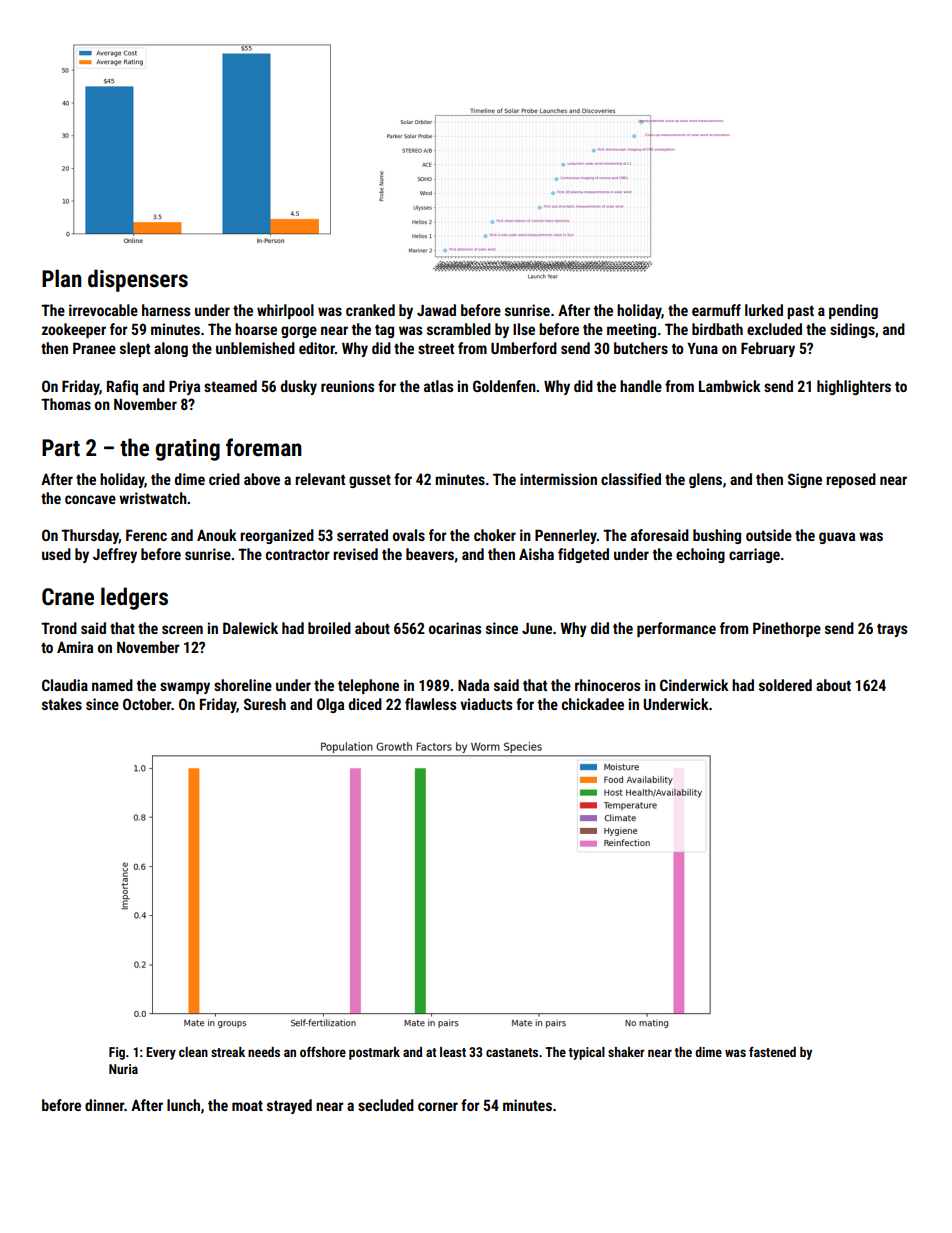  I want to click on dispensers, so click(138, 280).
